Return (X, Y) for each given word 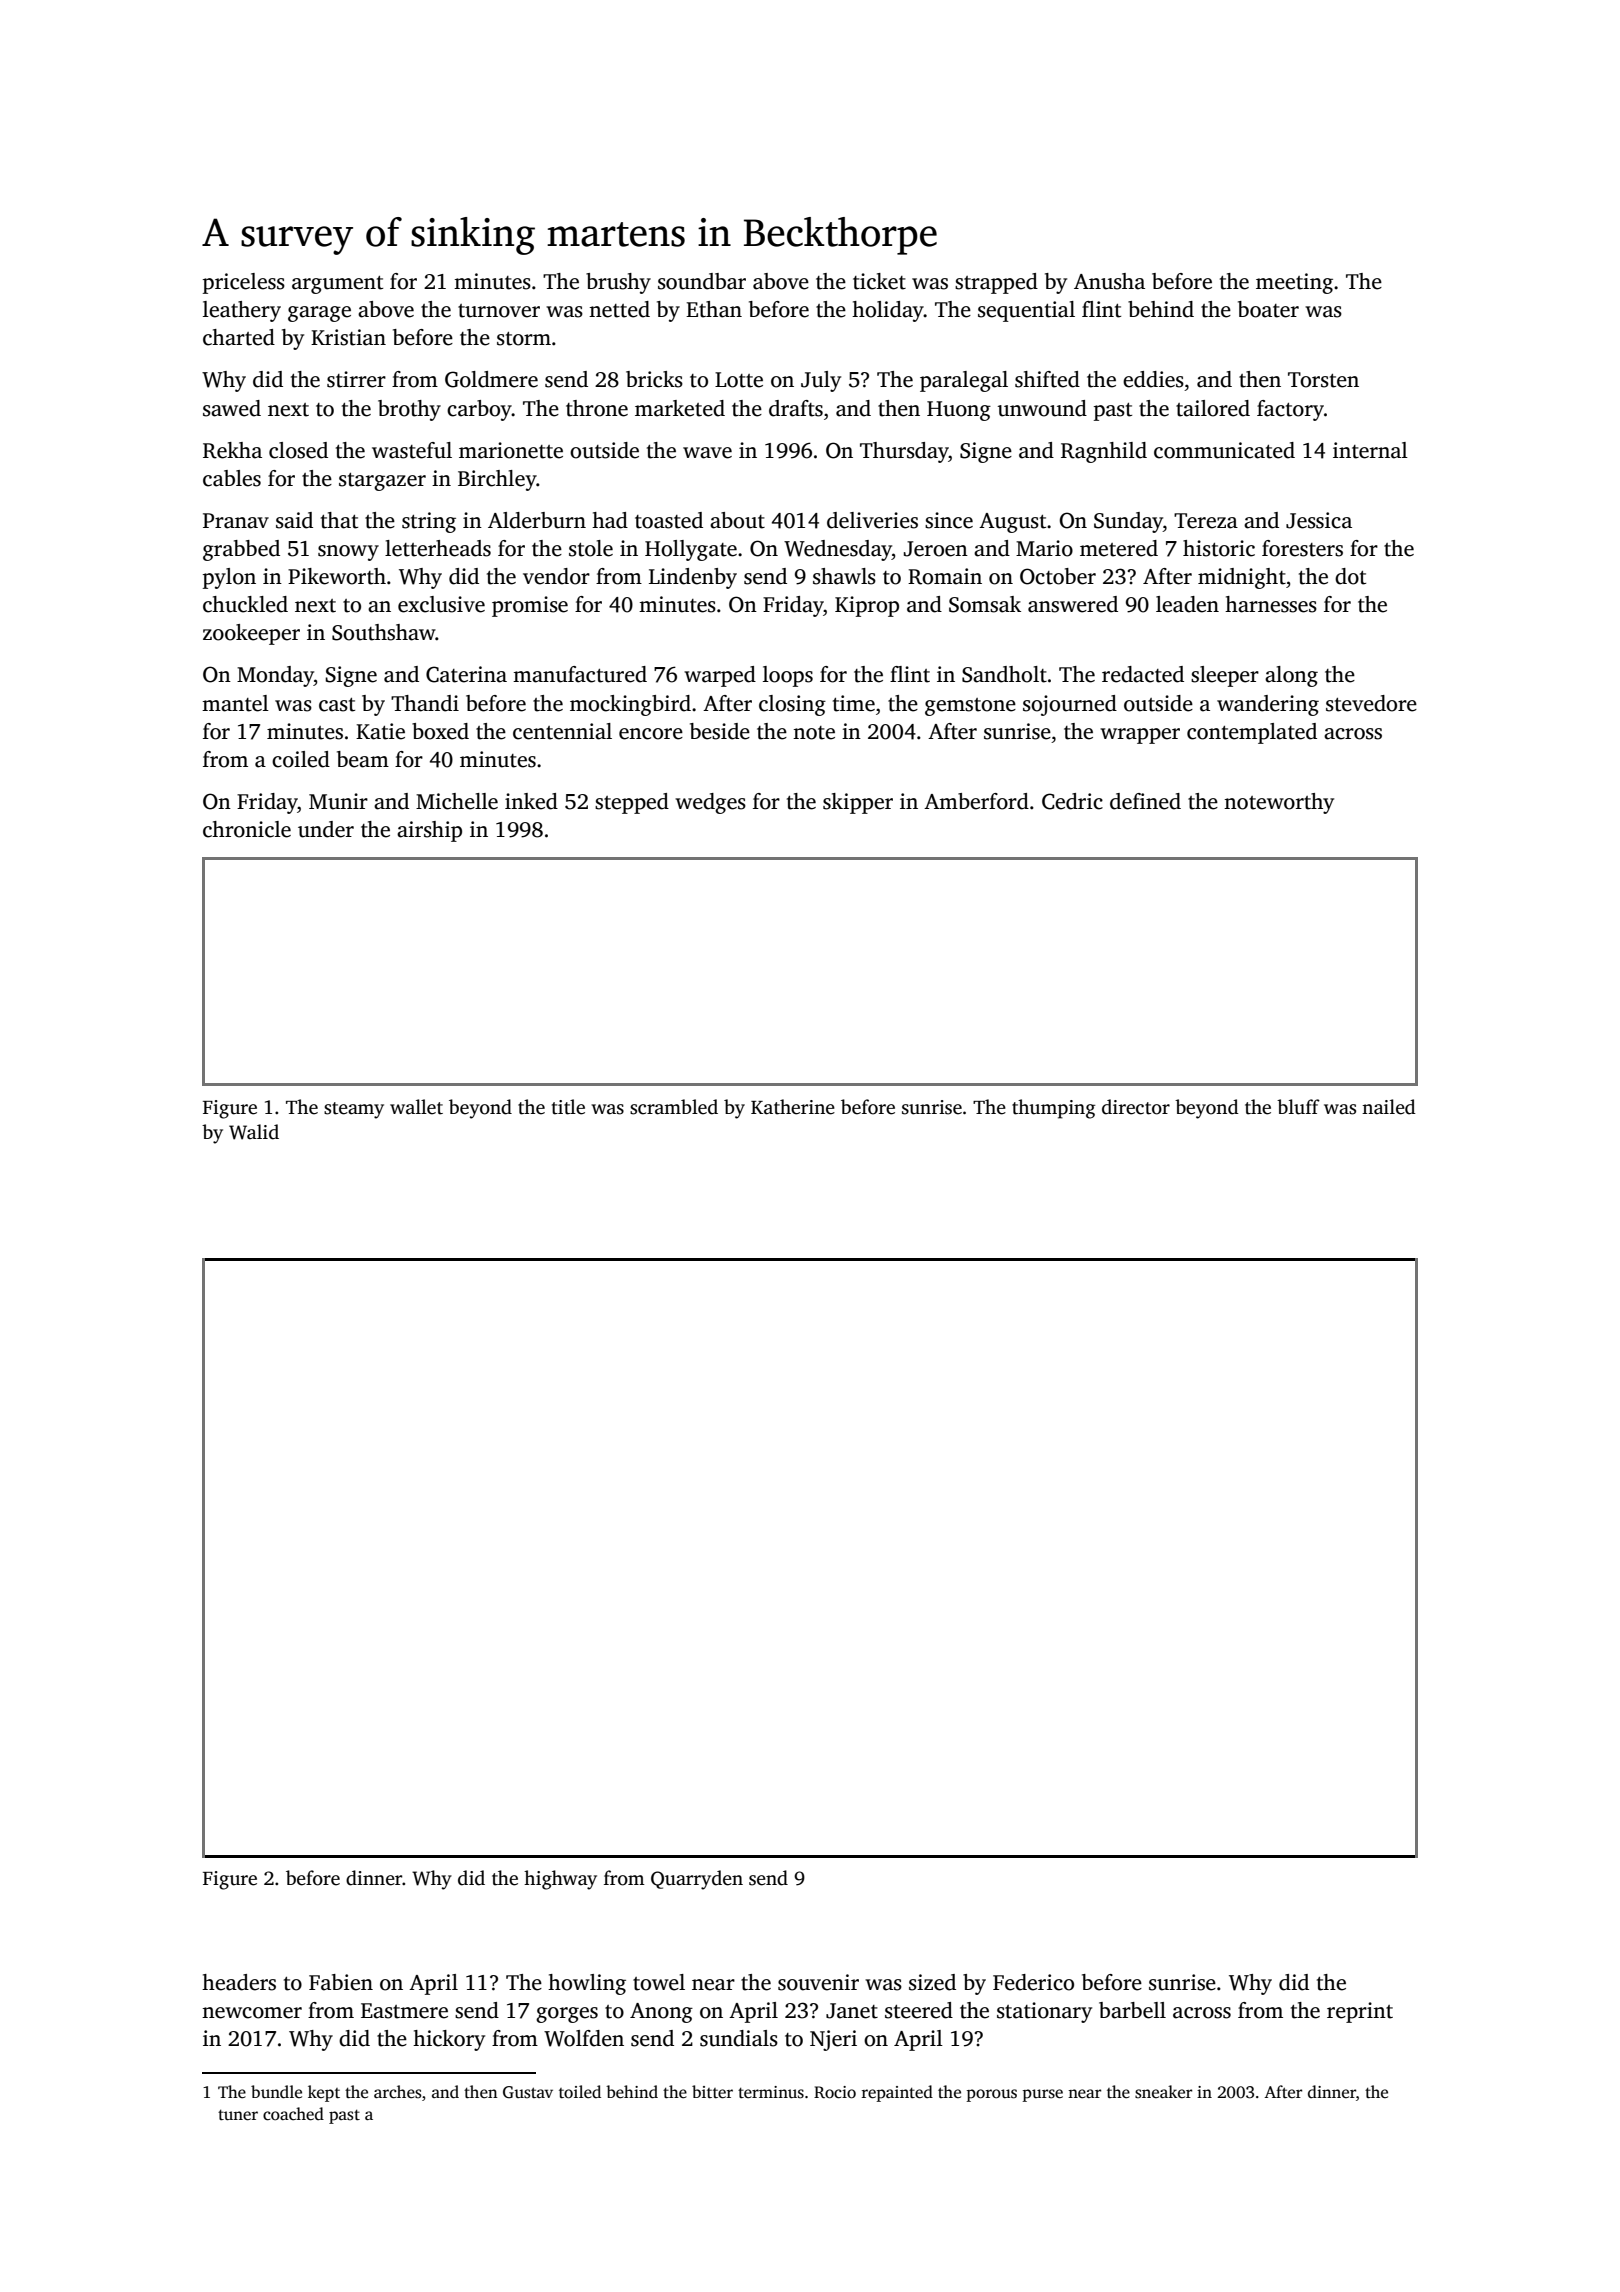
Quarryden (697, 1880)
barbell (1132, 2010)
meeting (1294, 283)
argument (337, 285)
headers (239, 1982)
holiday (888, 311)
